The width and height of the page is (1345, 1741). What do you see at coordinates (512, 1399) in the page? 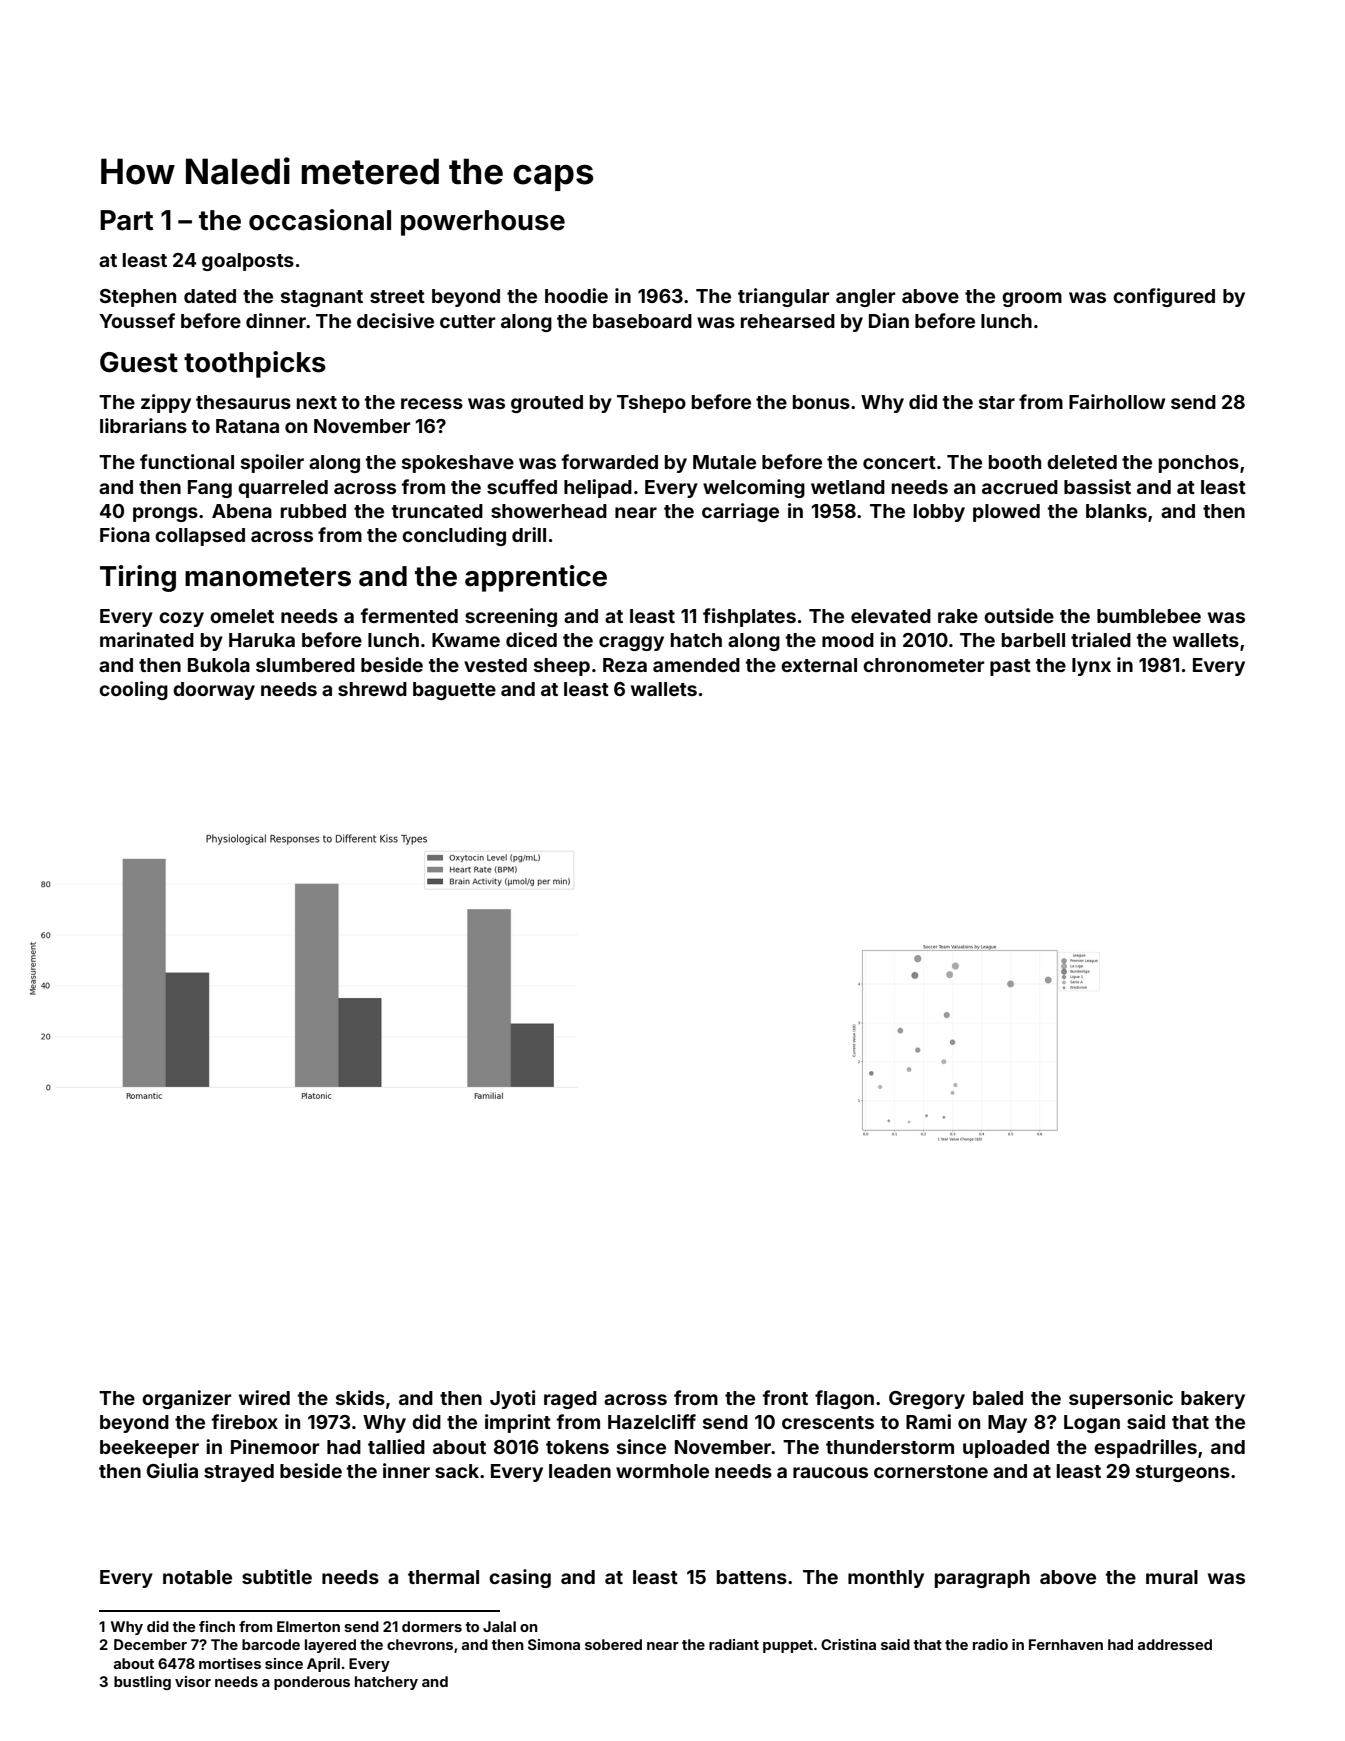
I see `Jyoti` at bounding box center [512, 1399].
